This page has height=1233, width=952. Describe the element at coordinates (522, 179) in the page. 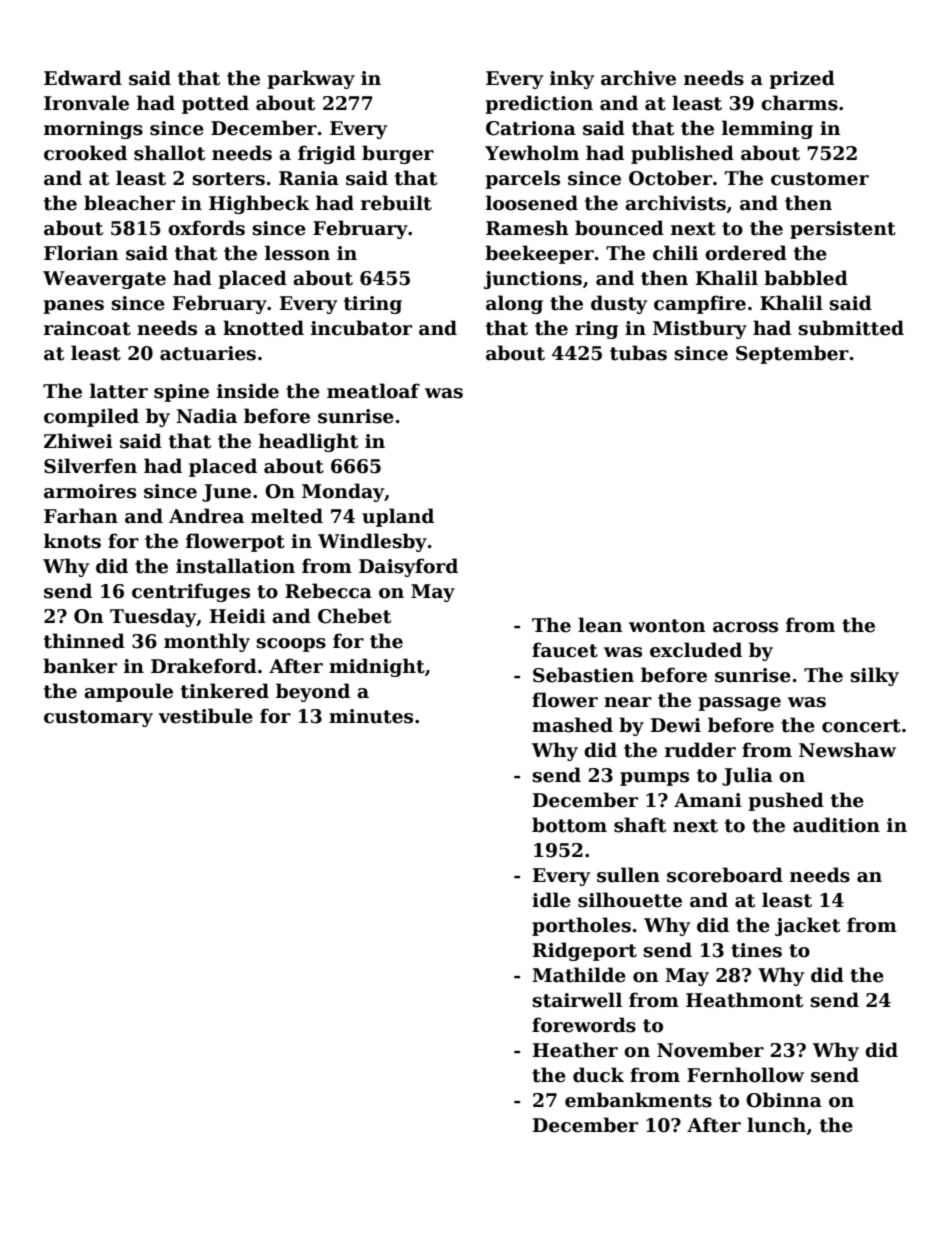

I see `parcels` at that location.
